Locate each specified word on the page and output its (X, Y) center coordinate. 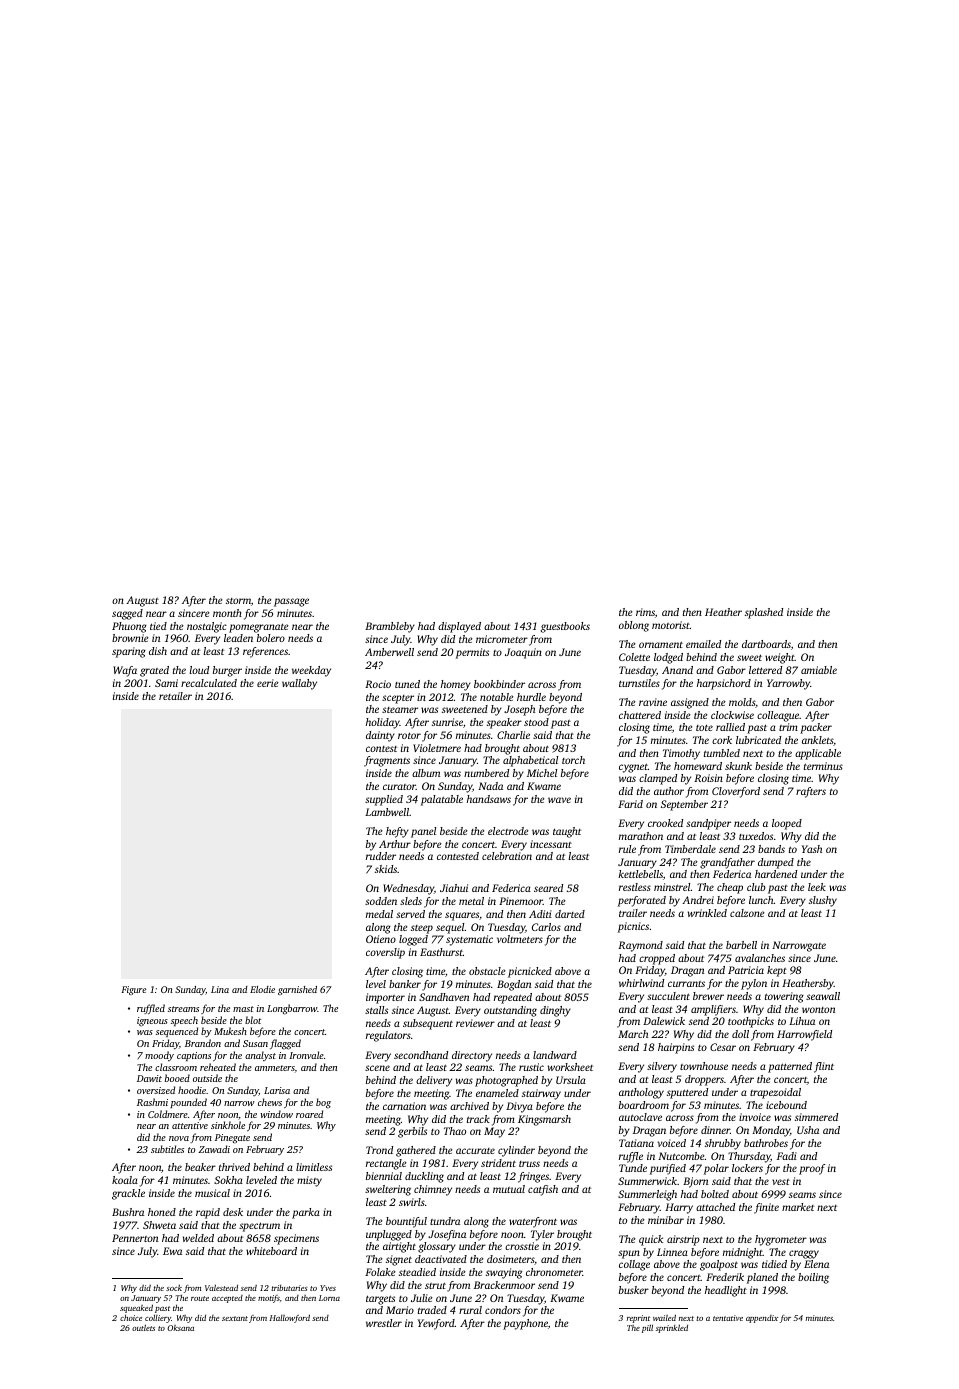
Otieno (381, 939)
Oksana (180, 1328)
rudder (381, 856)
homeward (698, 766)
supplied (384, 800)
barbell (741, 945)
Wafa (125, 671)
